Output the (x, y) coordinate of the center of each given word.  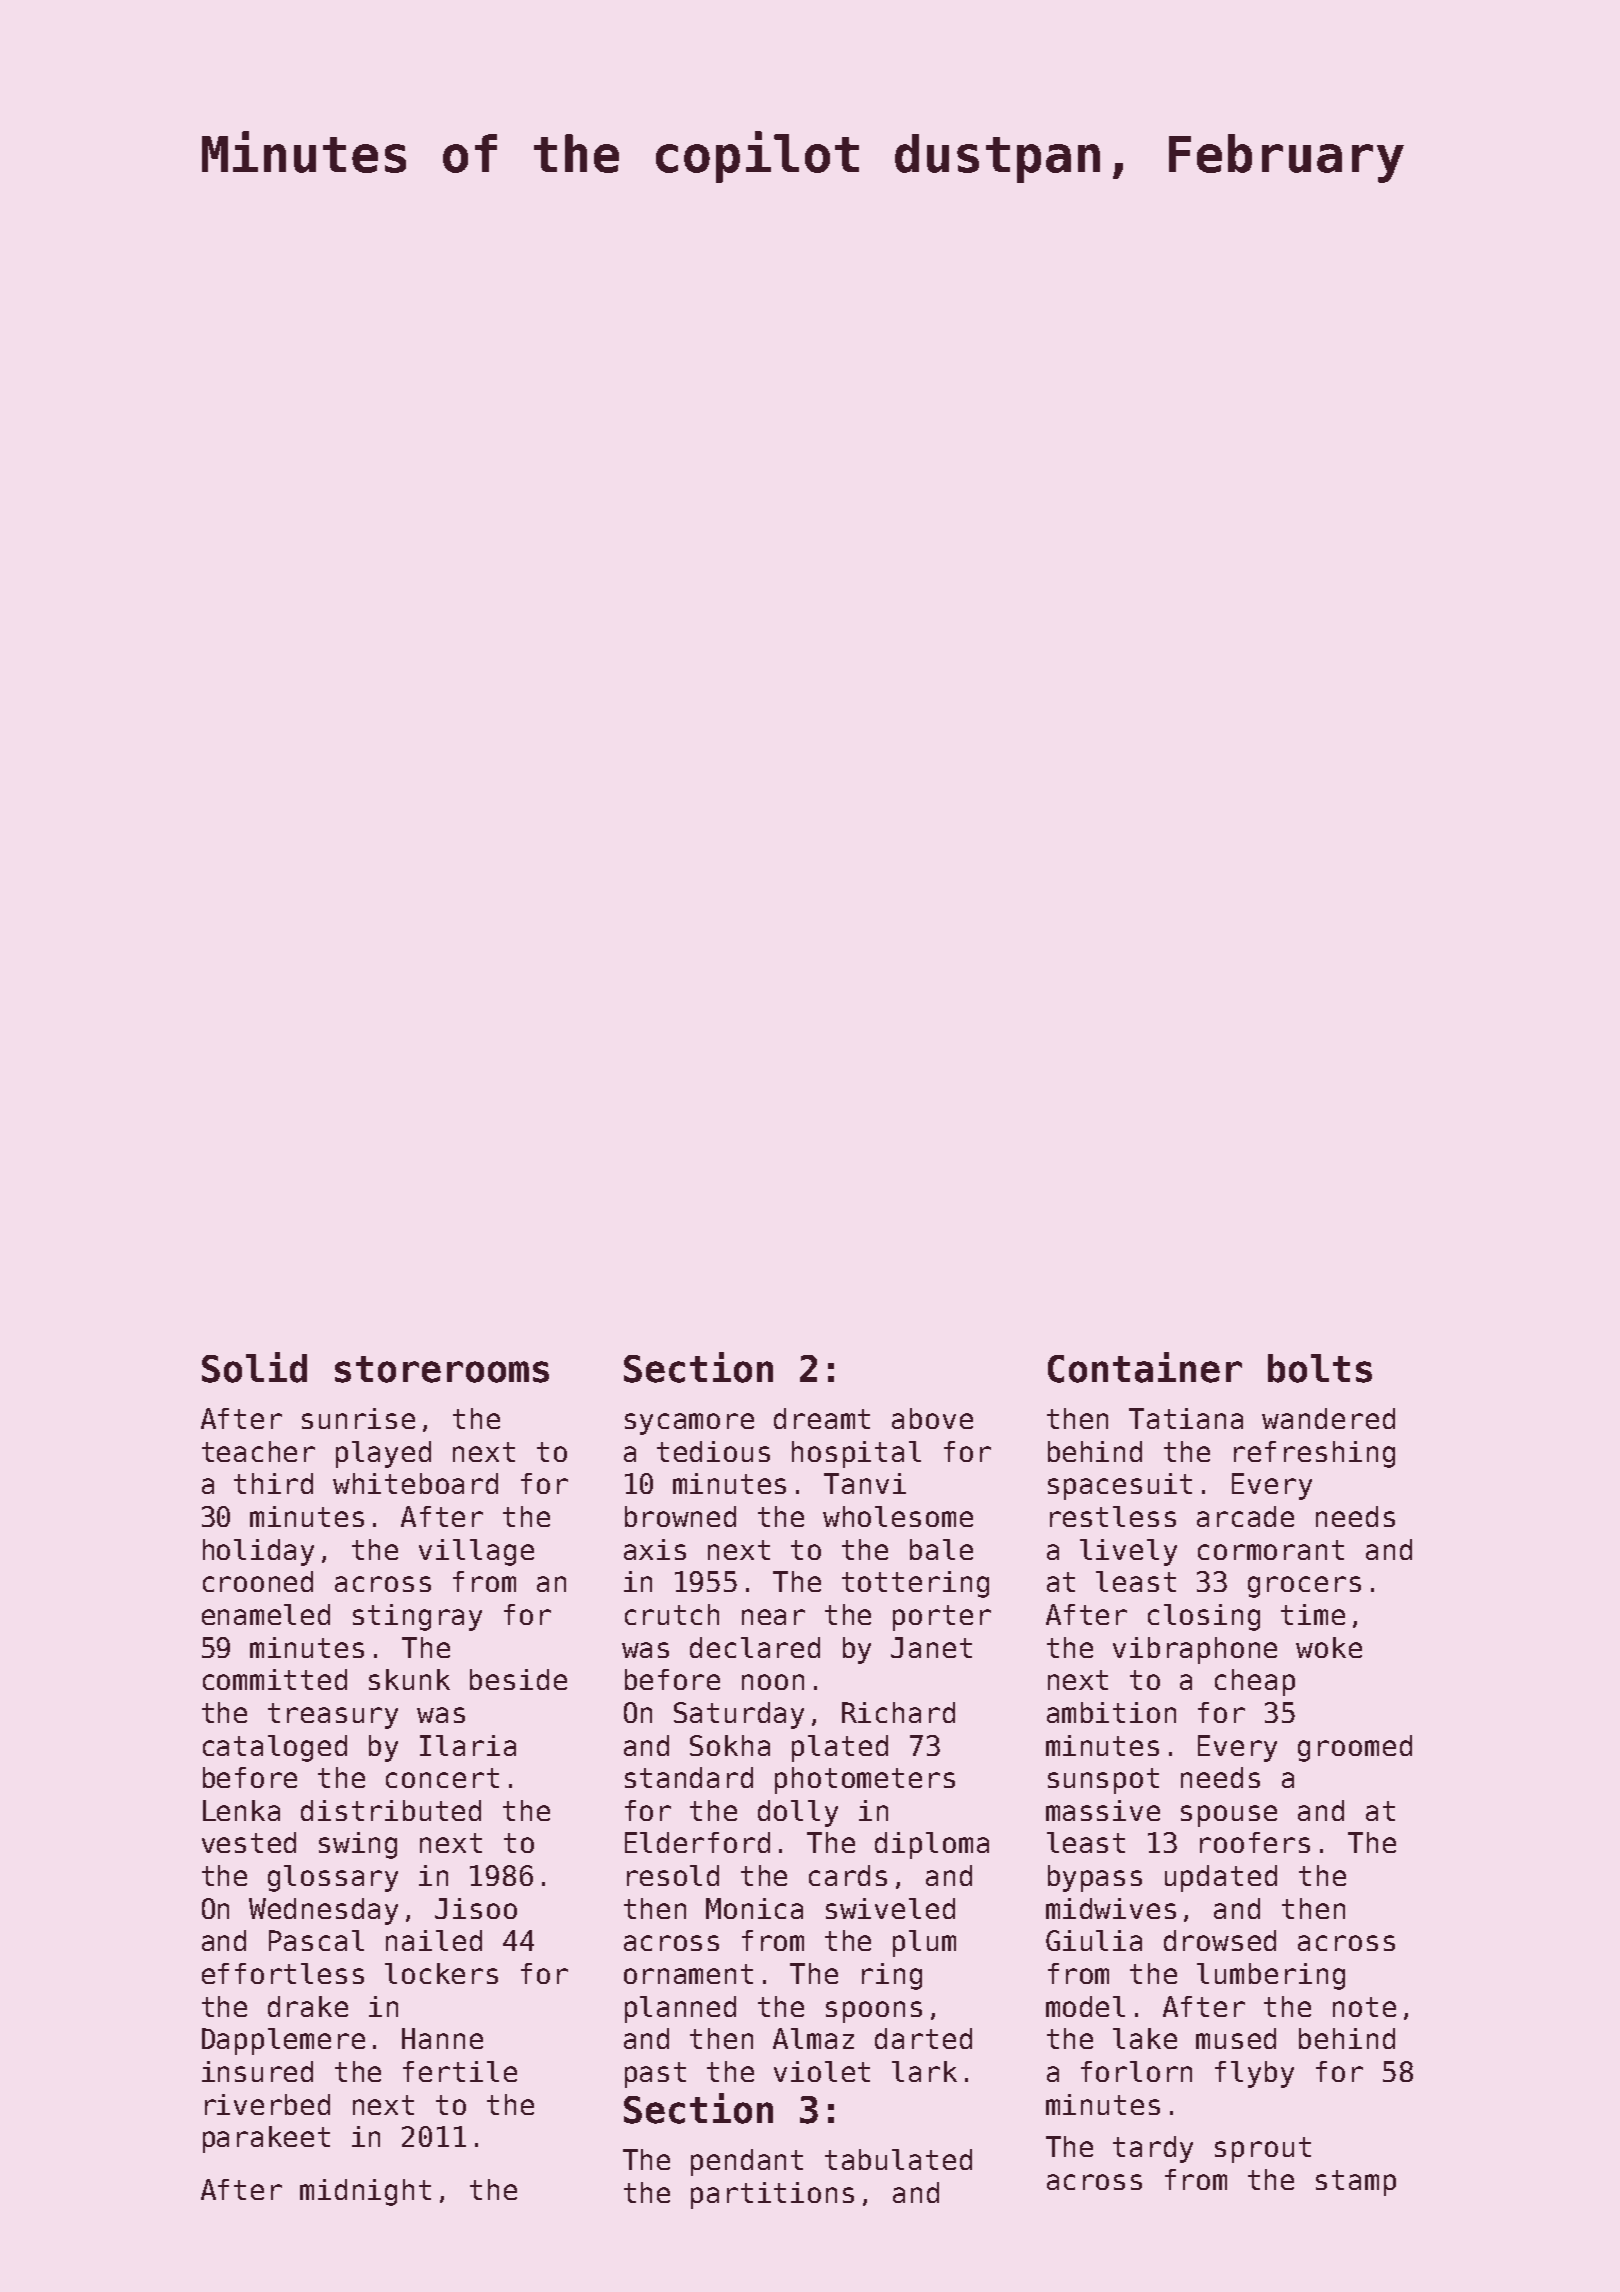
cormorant (1271, 1550)
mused (1236, 2038)
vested (249, 1842)
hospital (856, 1454)
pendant (747, 2162)
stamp (1356, 2183)
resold (673, 1875)
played (383, 1454)
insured (257, 2071)
